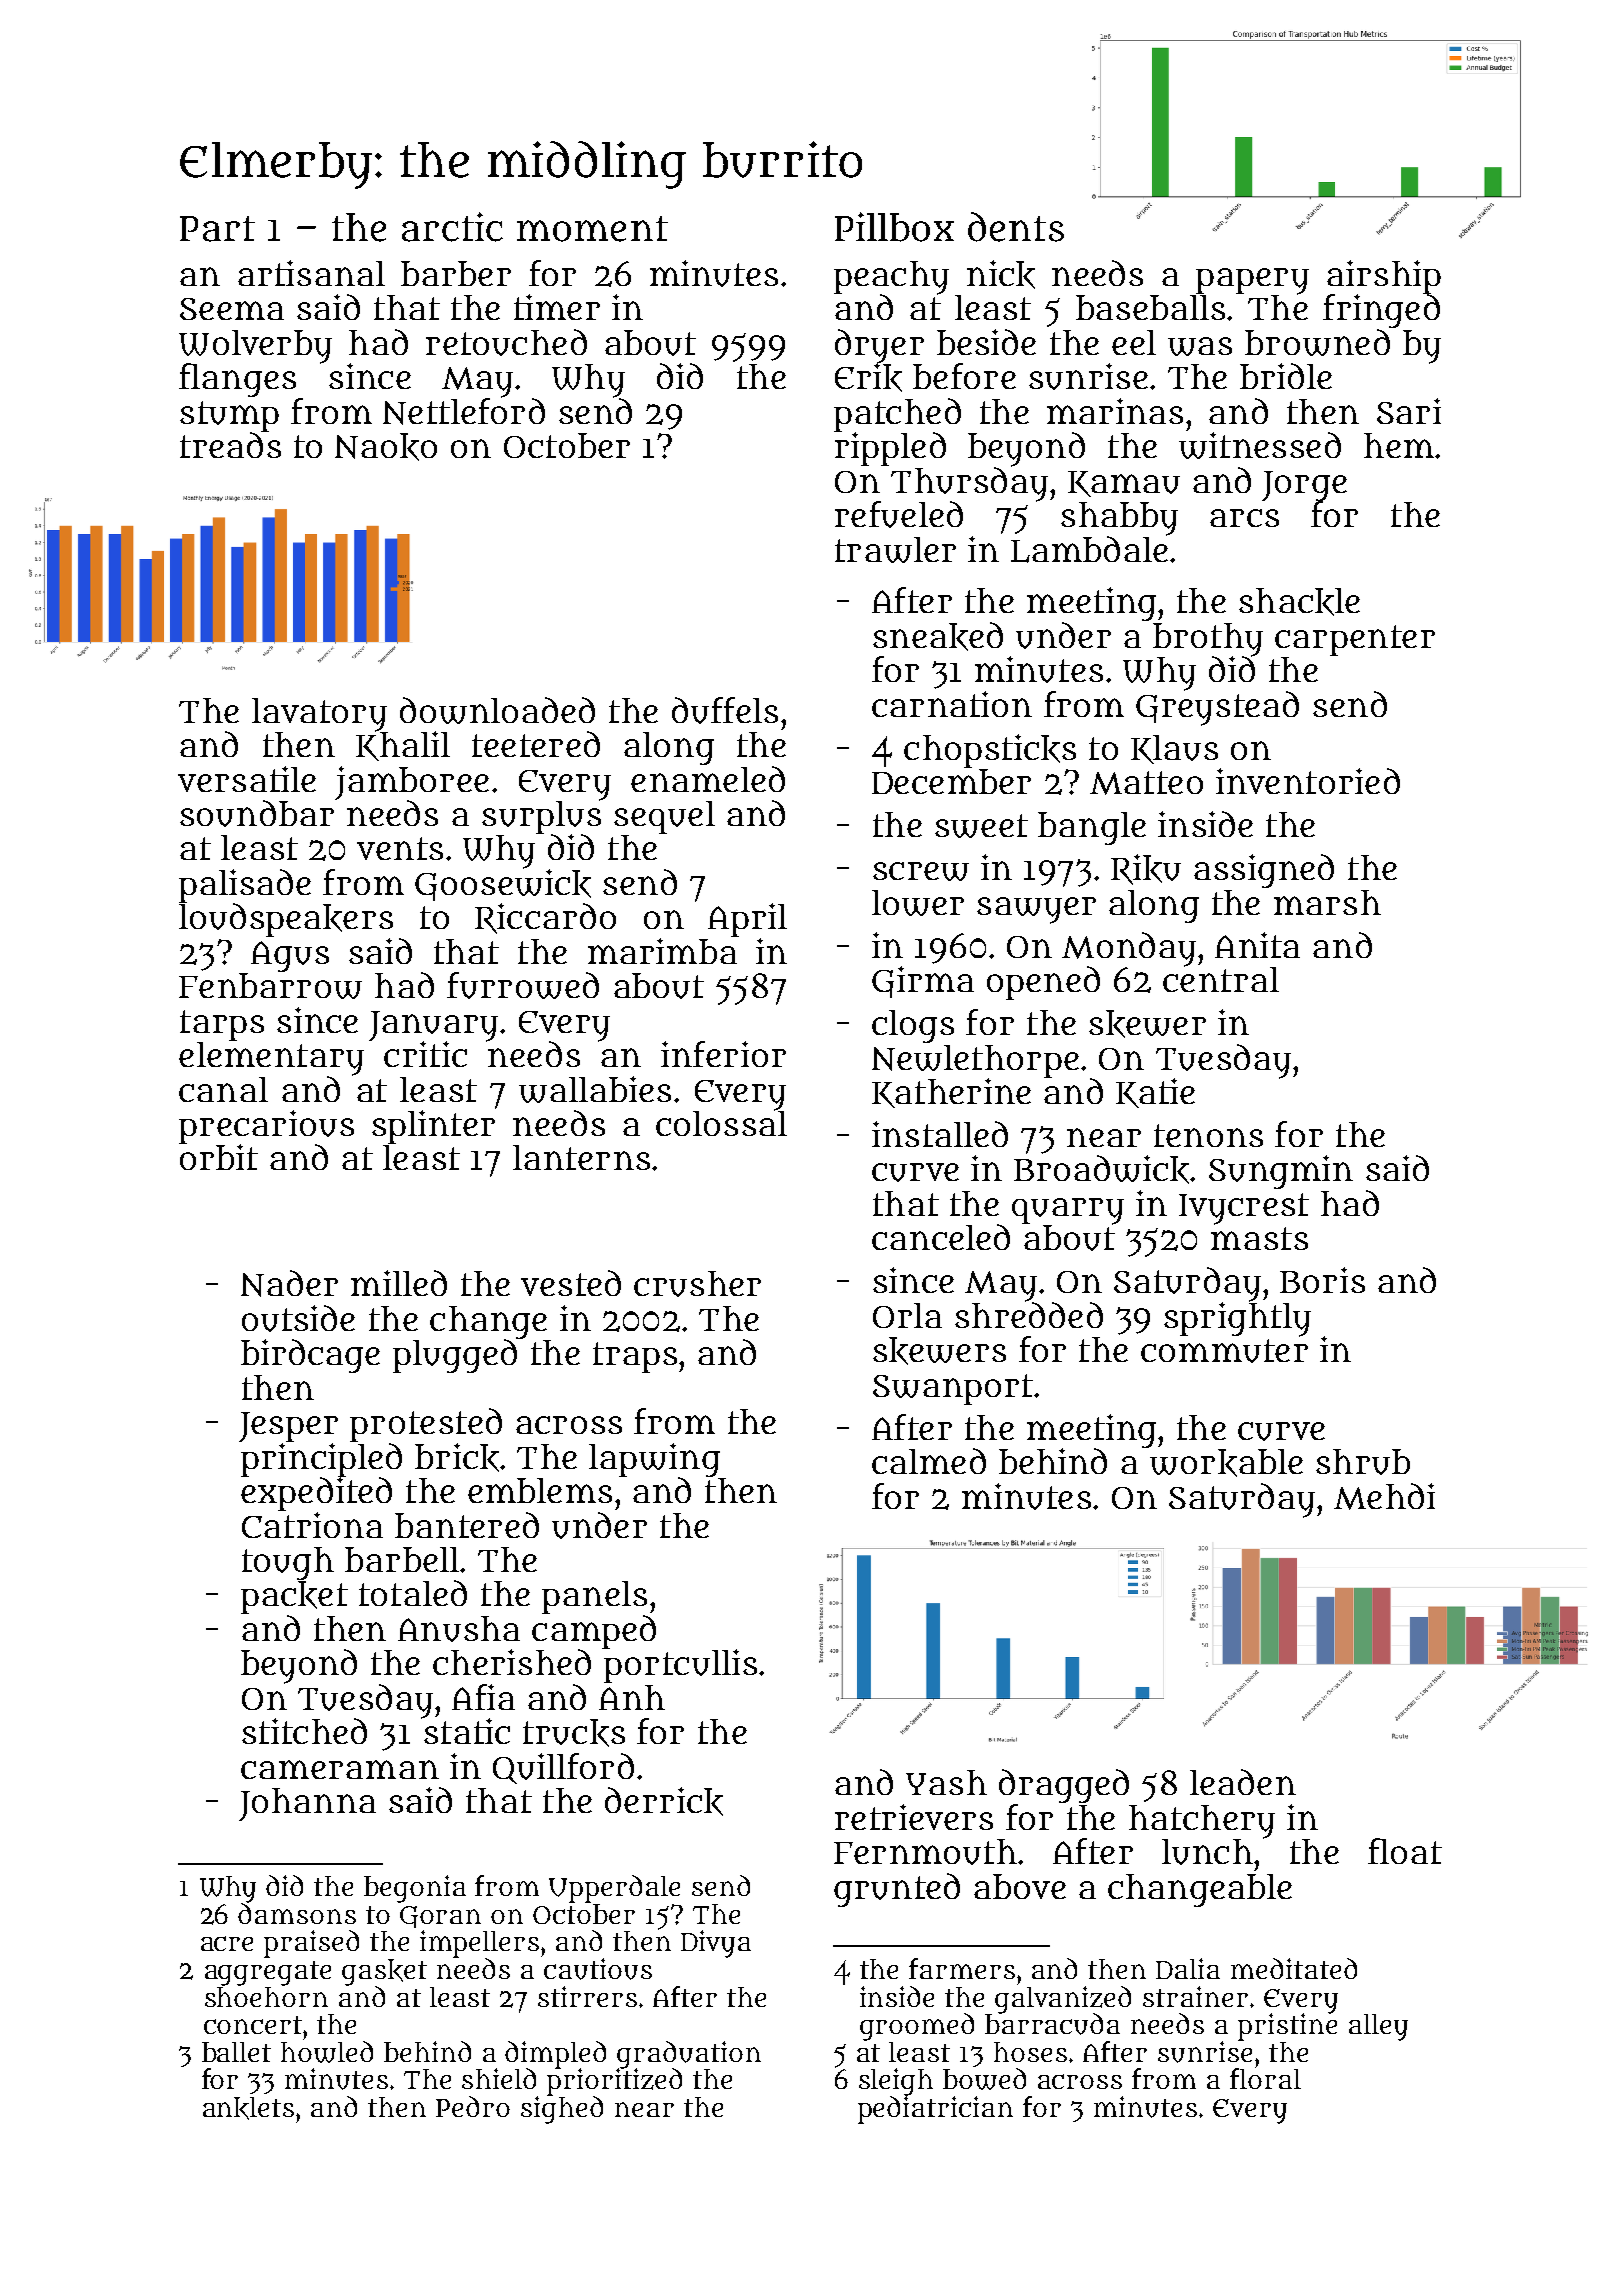 The image size is (1620, 2292). Describe the element at coordinates (1327, 902) in the screenshot. I see `marsh` at that location.
